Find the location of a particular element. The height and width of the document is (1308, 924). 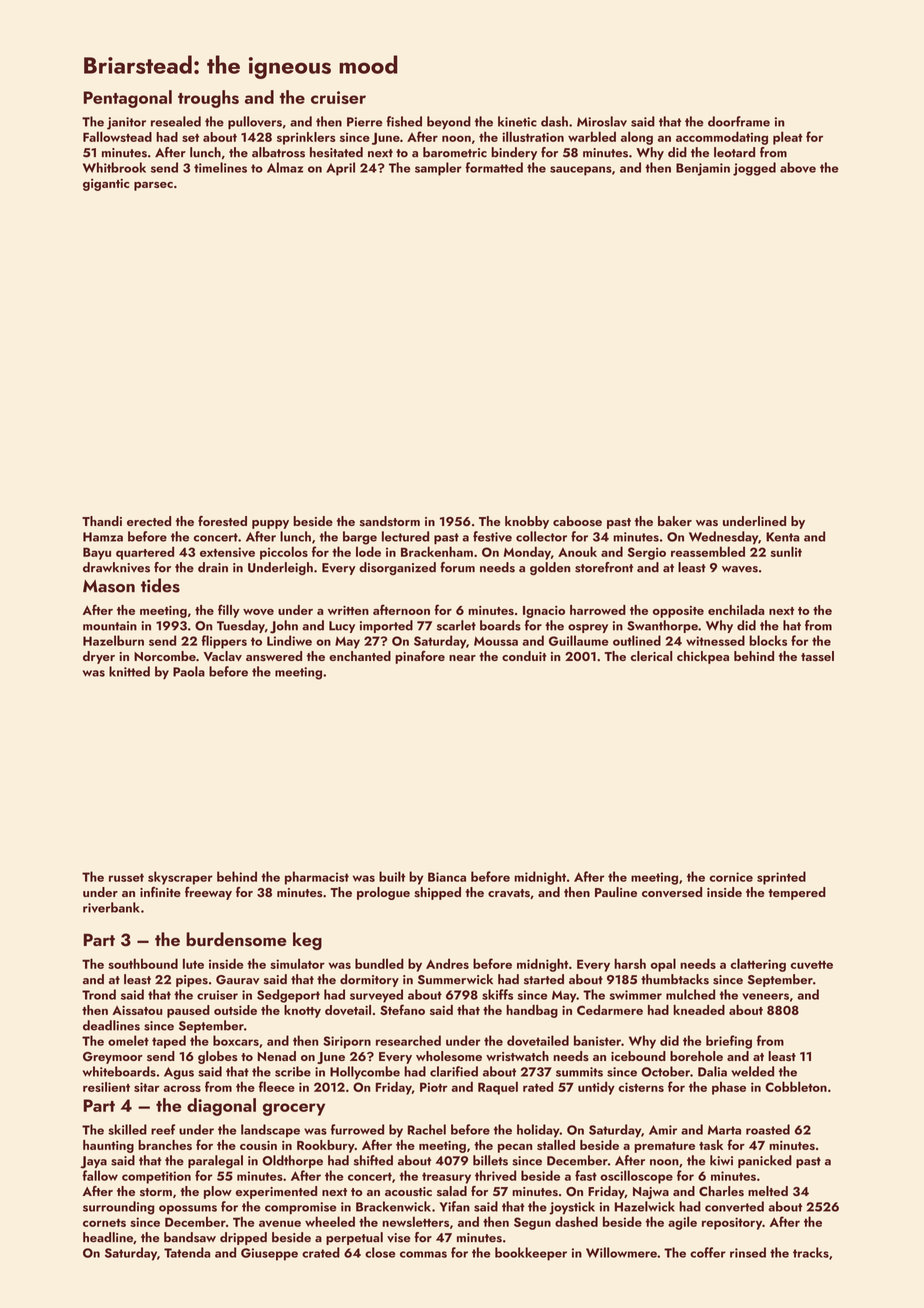

forum is located at coordinates (457, 567).
